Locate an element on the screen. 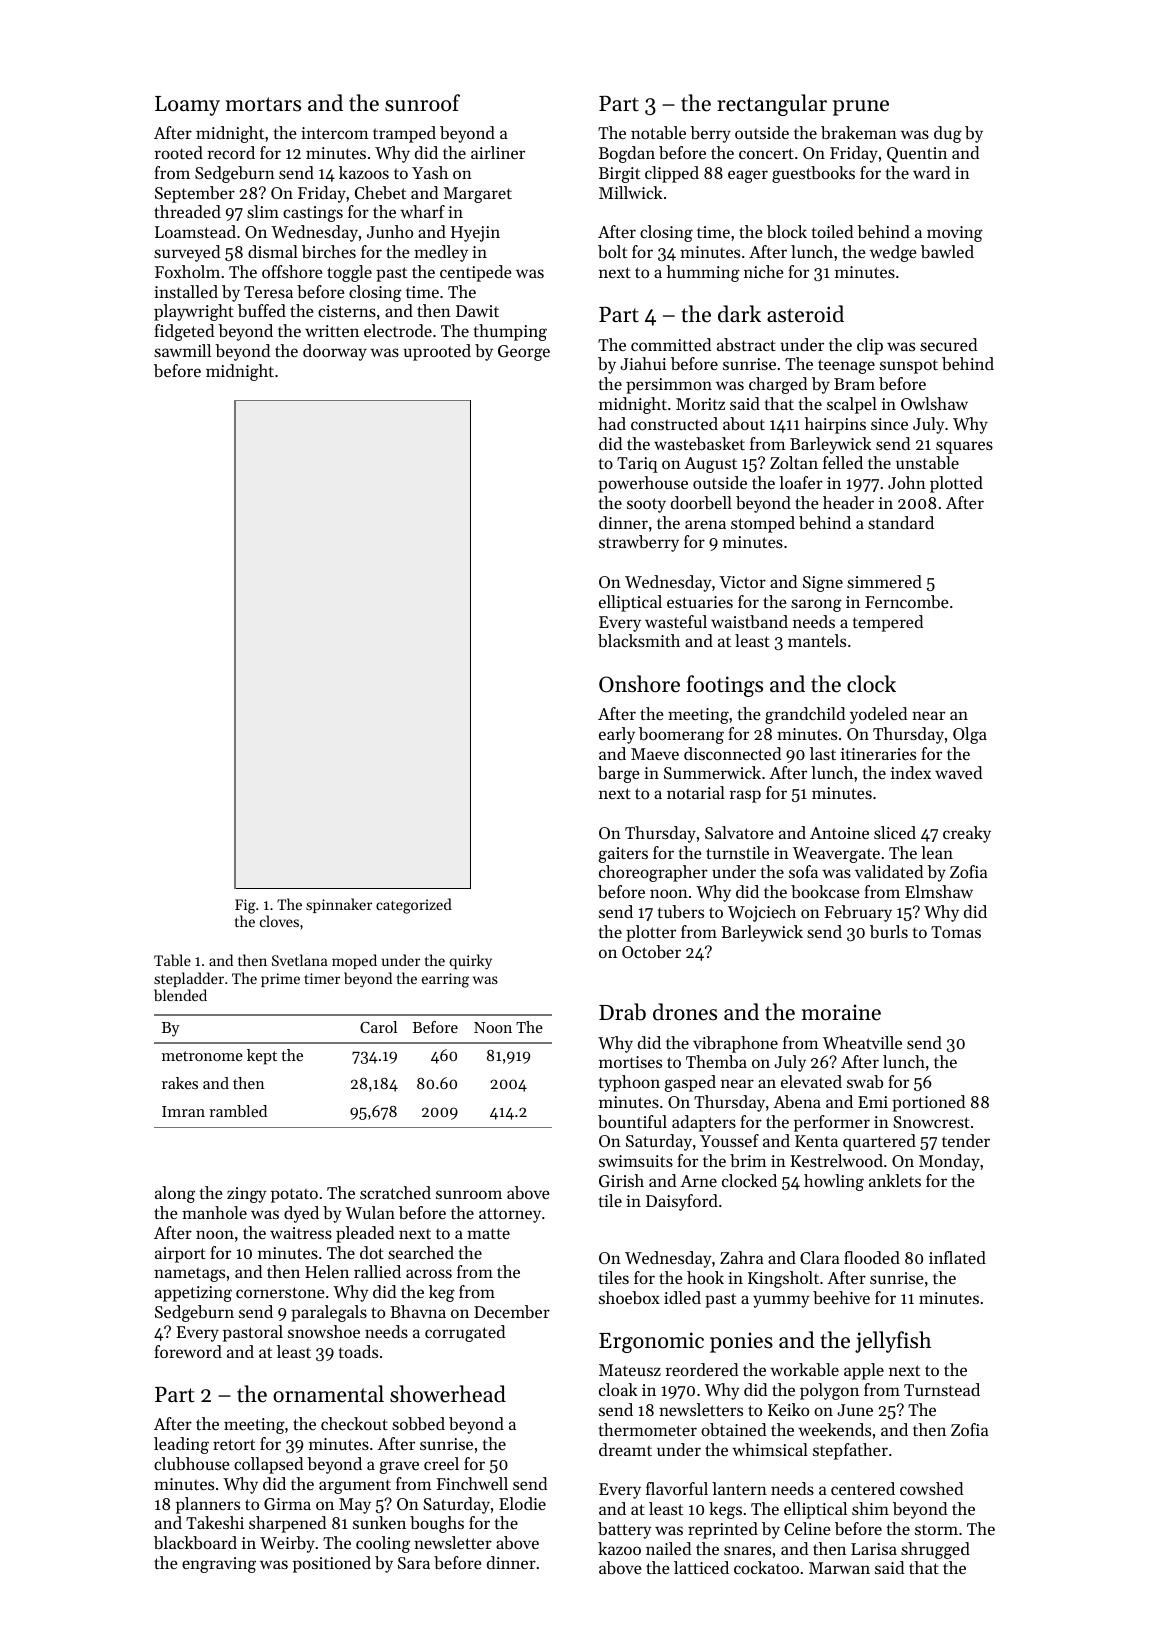 The image size is (1150, 1627). argument is located at coordinates (355, 1486).
